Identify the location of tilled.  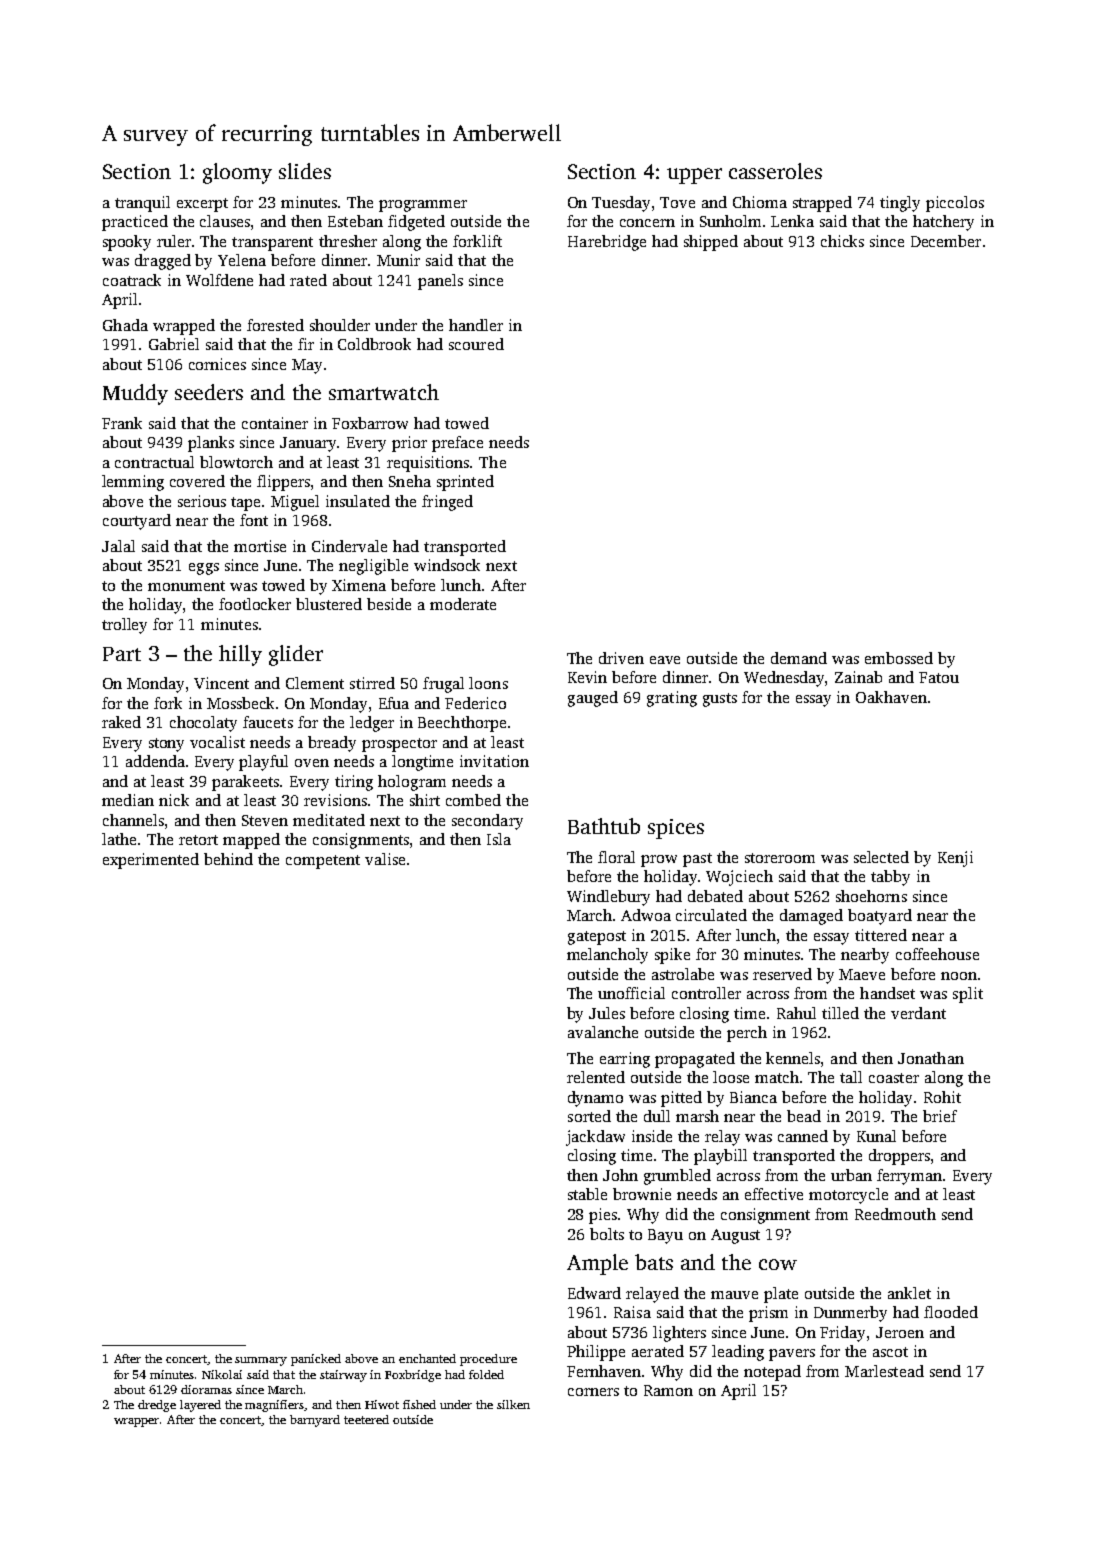
(840, 1013).
